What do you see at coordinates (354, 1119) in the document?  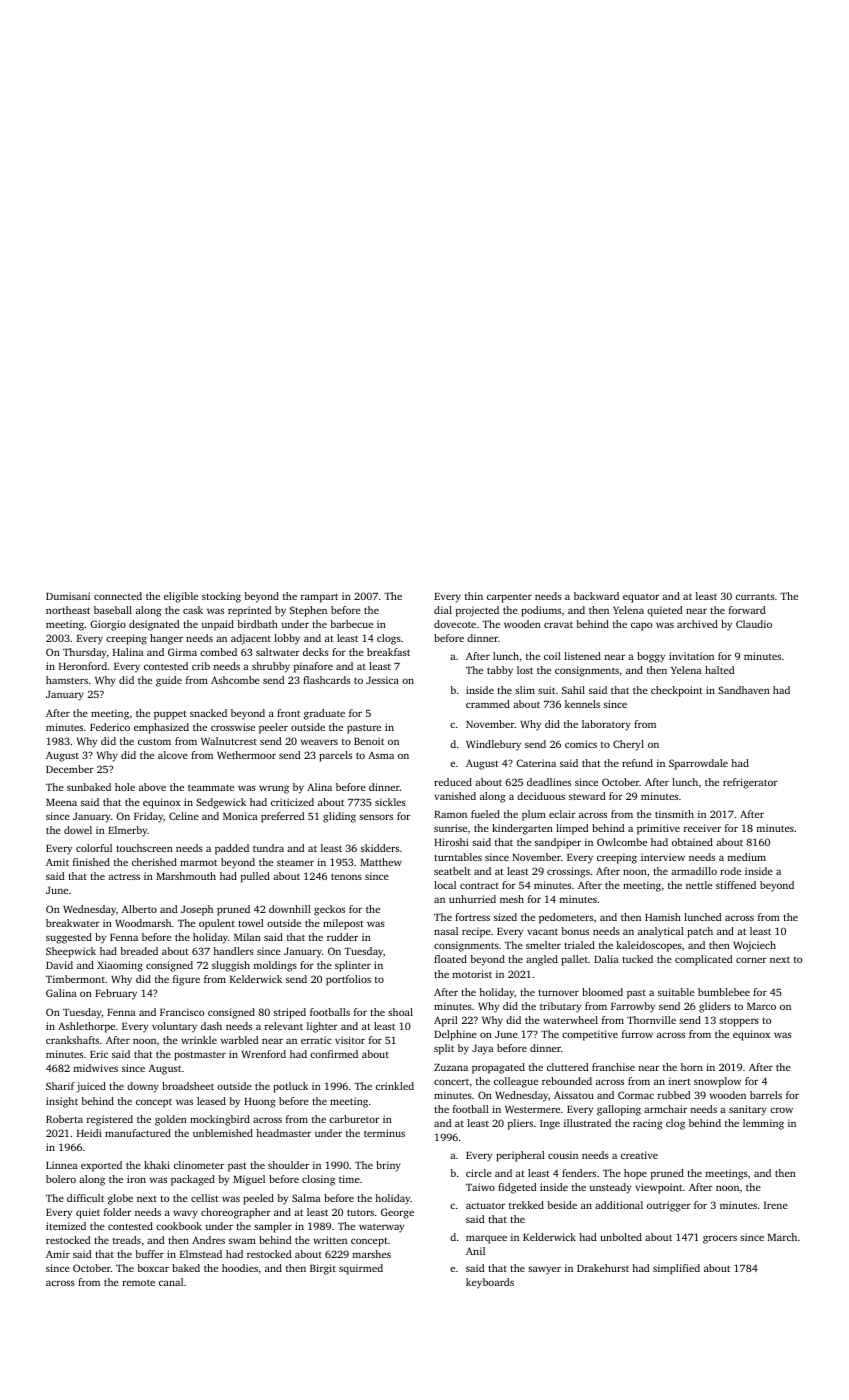 I see `carburetor` at bounding box center [354, 1119].
